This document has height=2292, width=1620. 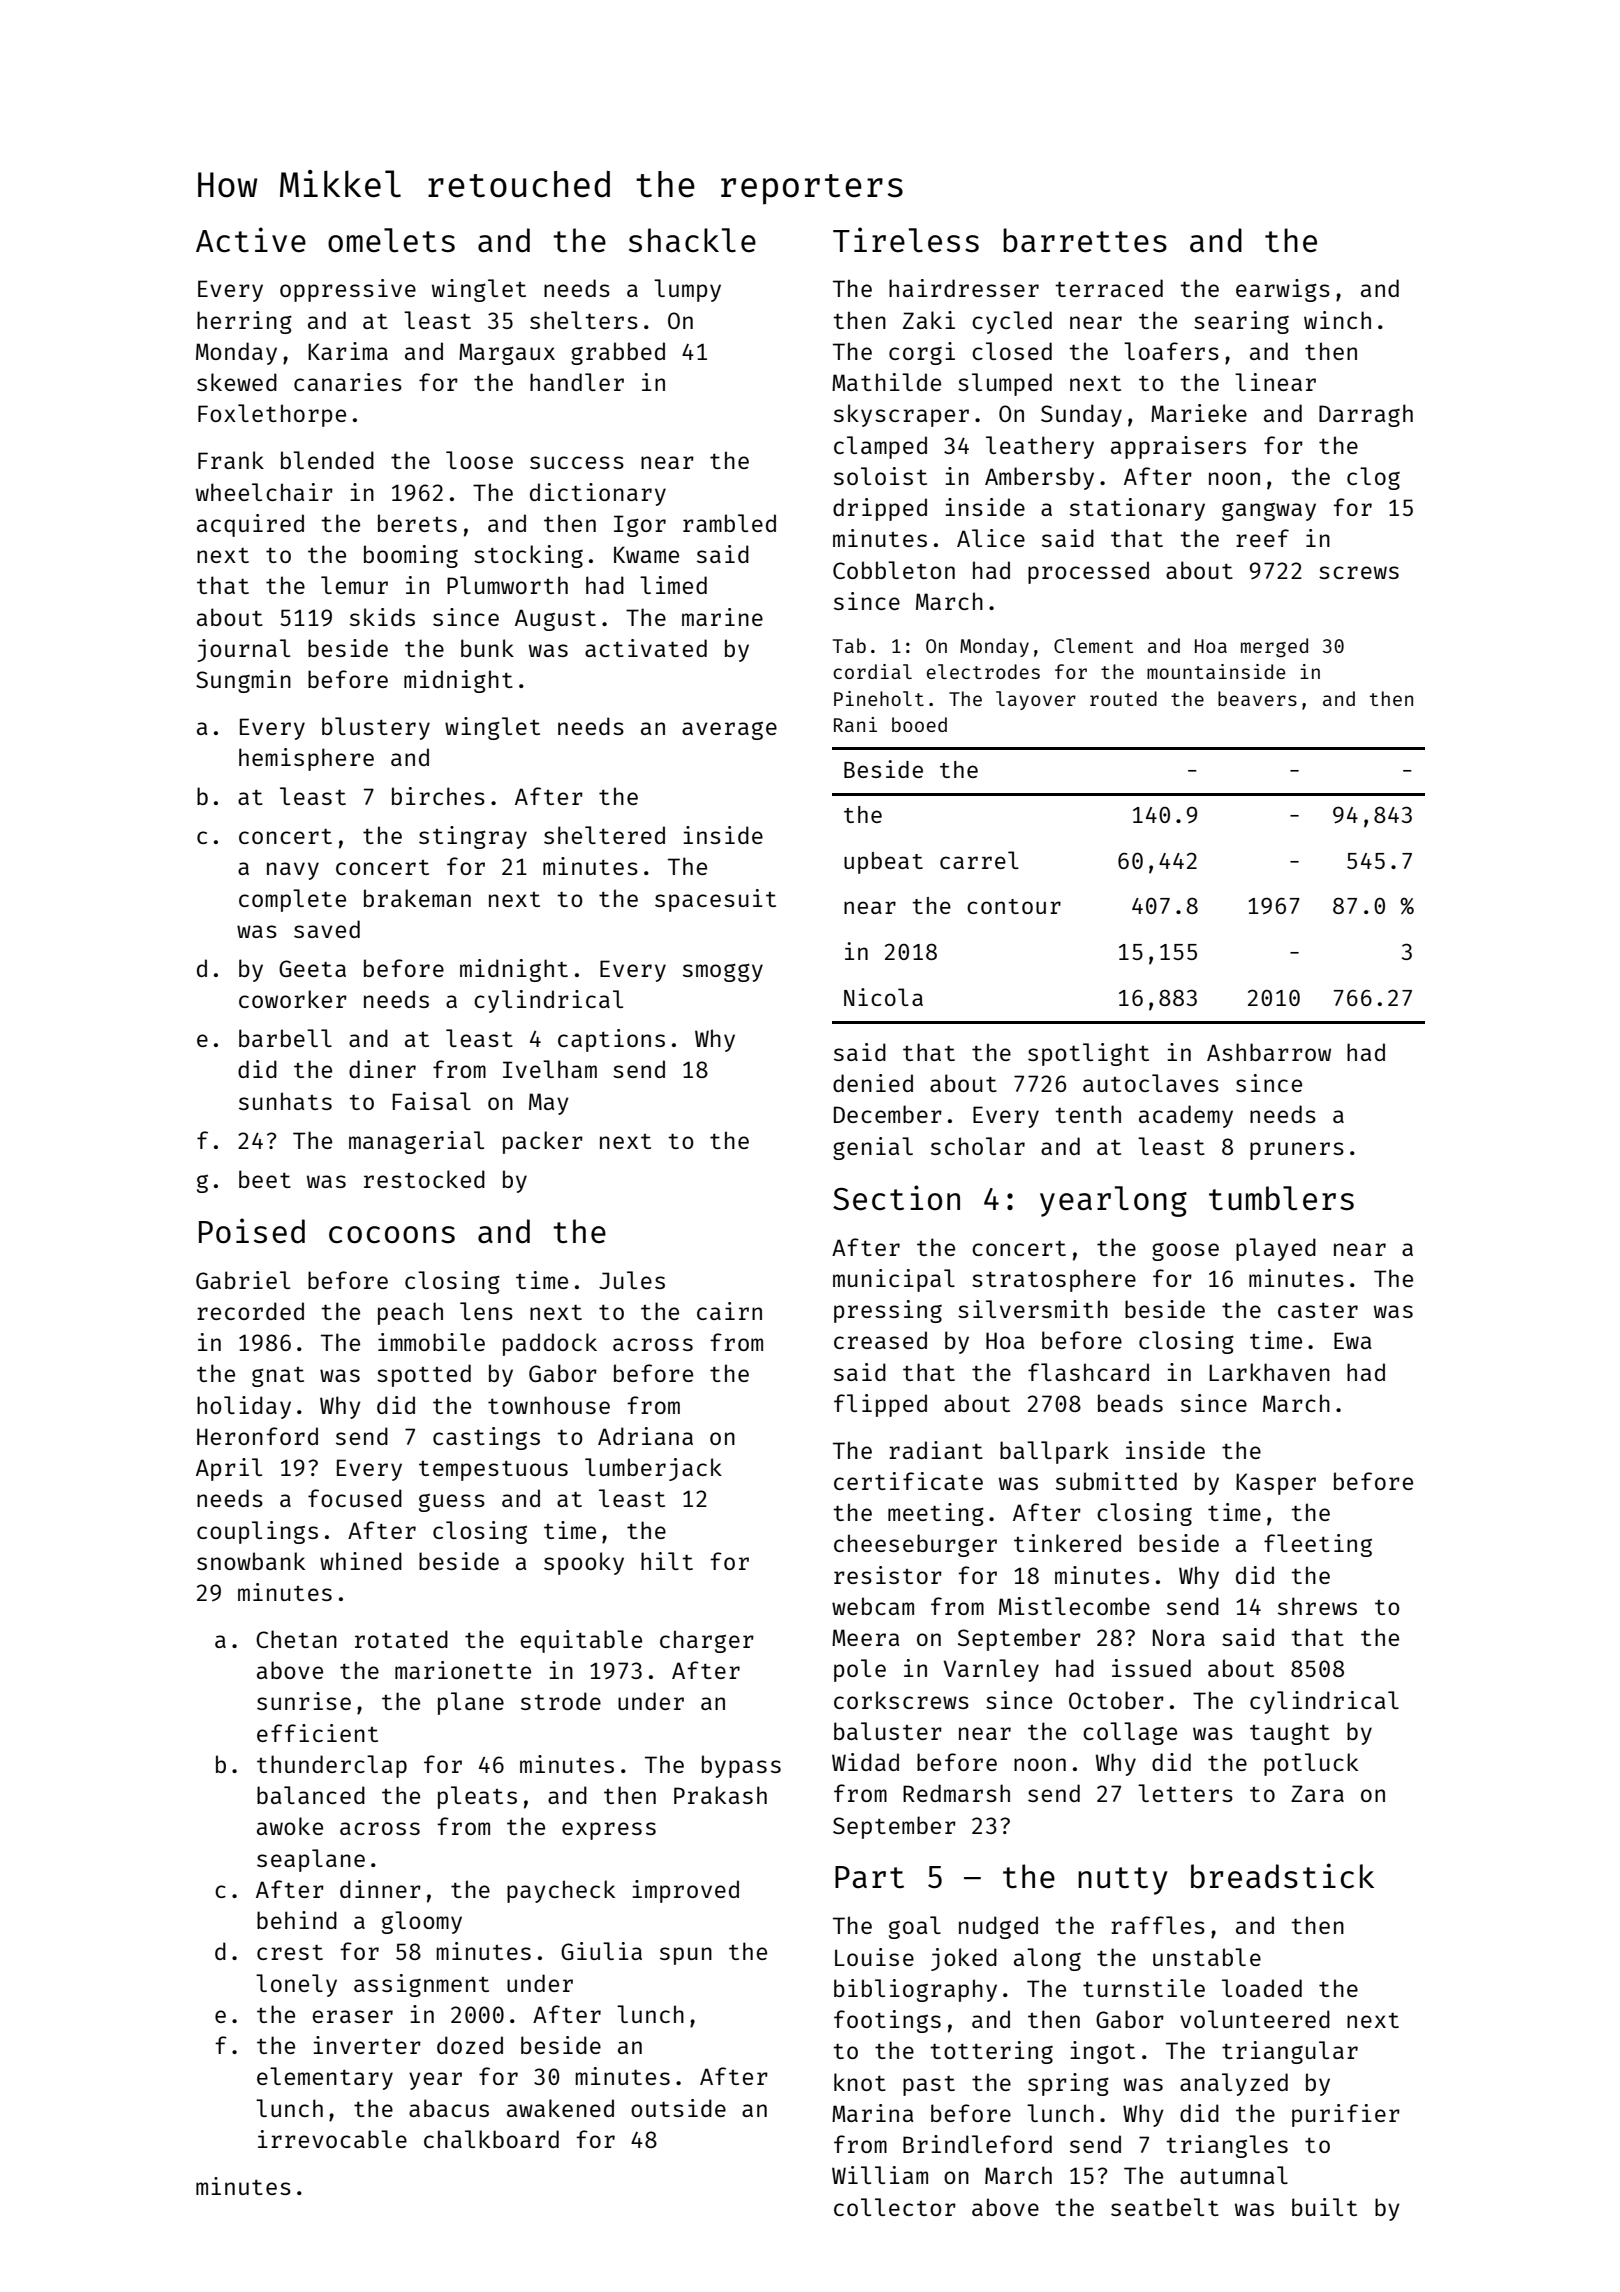 I want to click on sunhats, so click(x=285, y=1101).
